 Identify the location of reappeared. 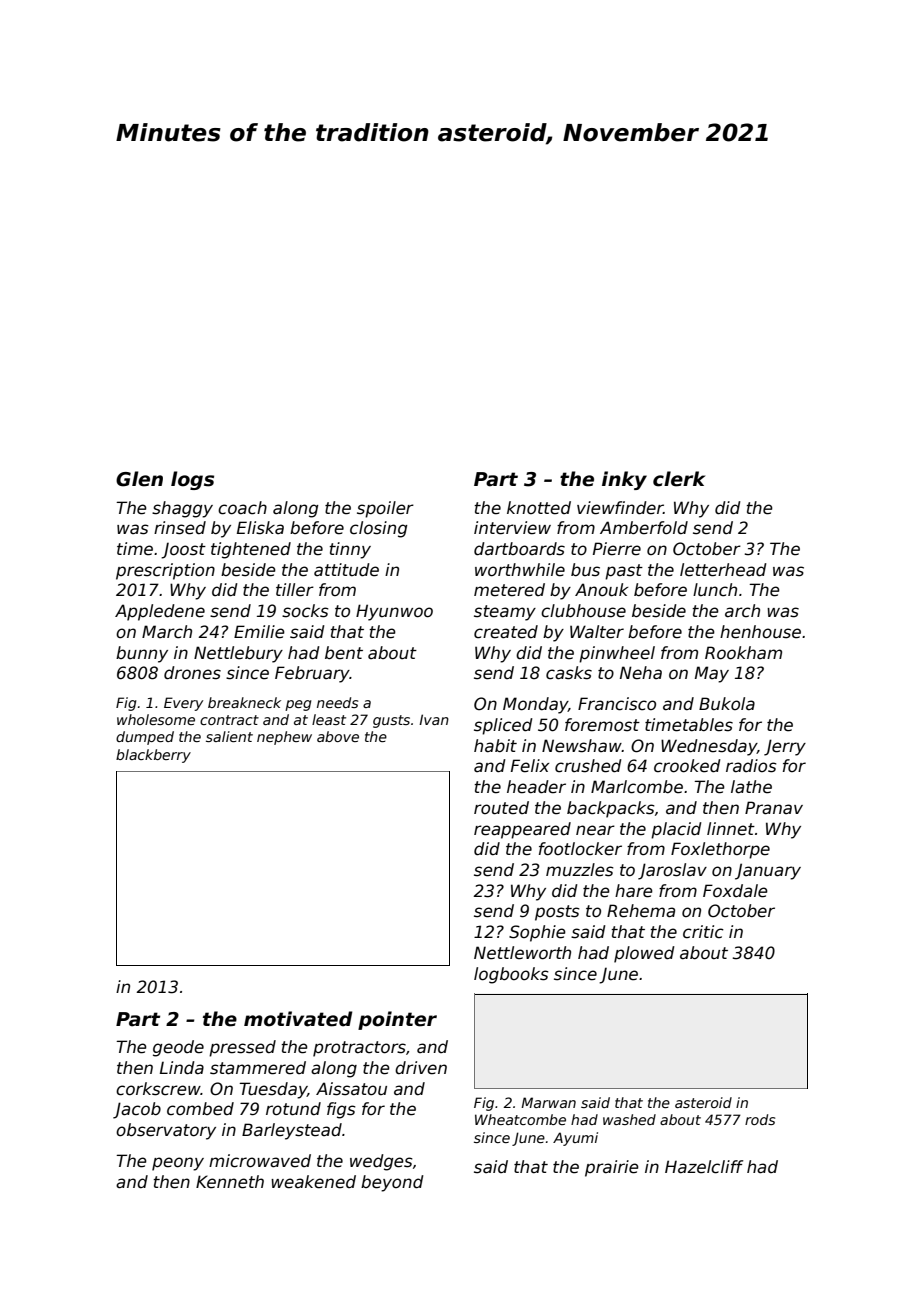
(522, 830).
